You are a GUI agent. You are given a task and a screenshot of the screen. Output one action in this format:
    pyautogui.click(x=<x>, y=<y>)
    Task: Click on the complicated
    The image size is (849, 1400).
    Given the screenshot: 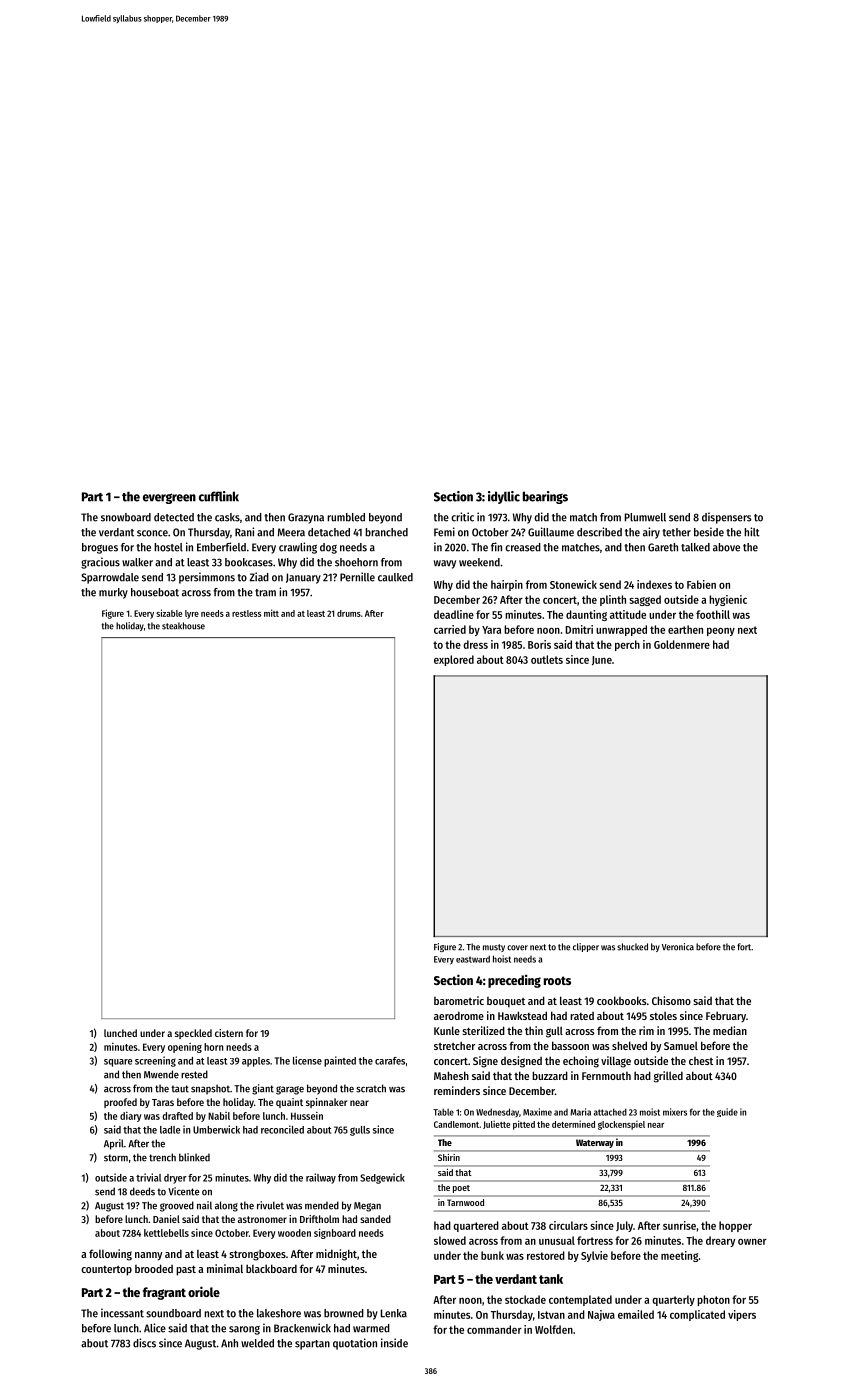 What is the action you would take?
    pyautogui.click(x=697, y=1315)
